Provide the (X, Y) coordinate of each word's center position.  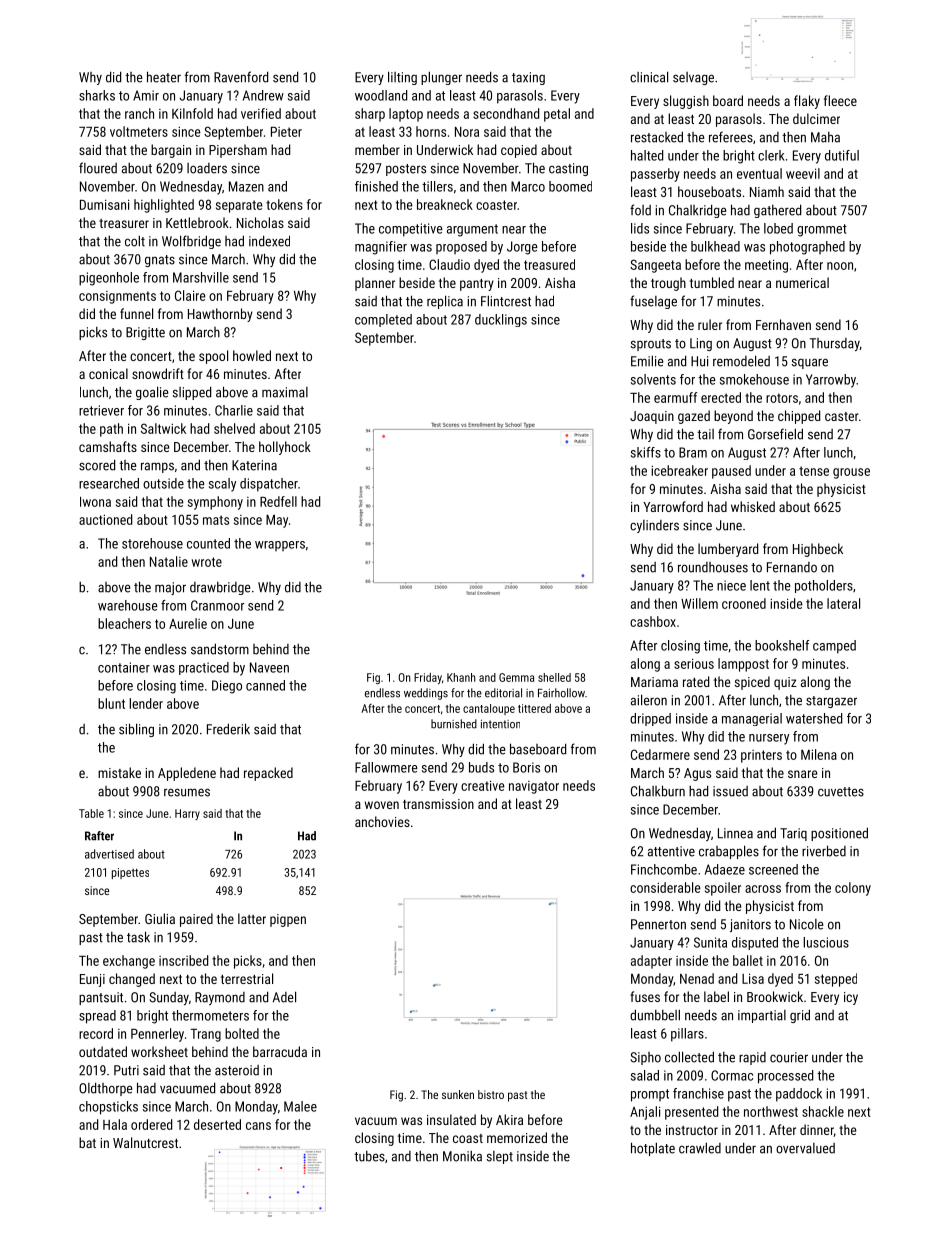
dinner (817, 1130)
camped (834, 647)
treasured (549, 264)
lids (640, 228)
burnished (454, 724)
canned (265, 685)
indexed (269, 241)
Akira (509, 1119)
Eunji (92, 980)
